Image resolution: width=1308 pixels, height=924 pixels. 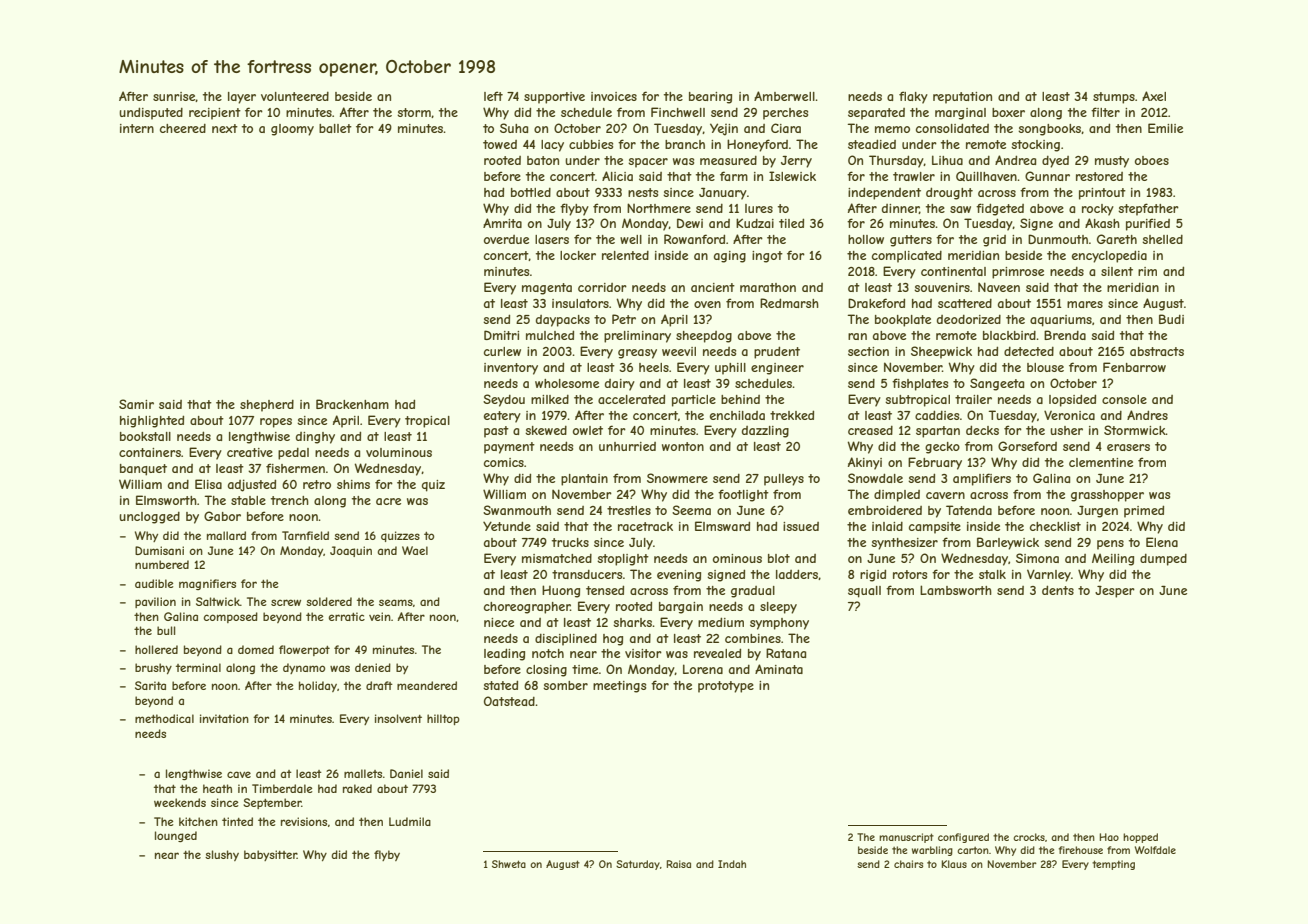 I want to click on abstracts, so click(x=1157, y=351).
